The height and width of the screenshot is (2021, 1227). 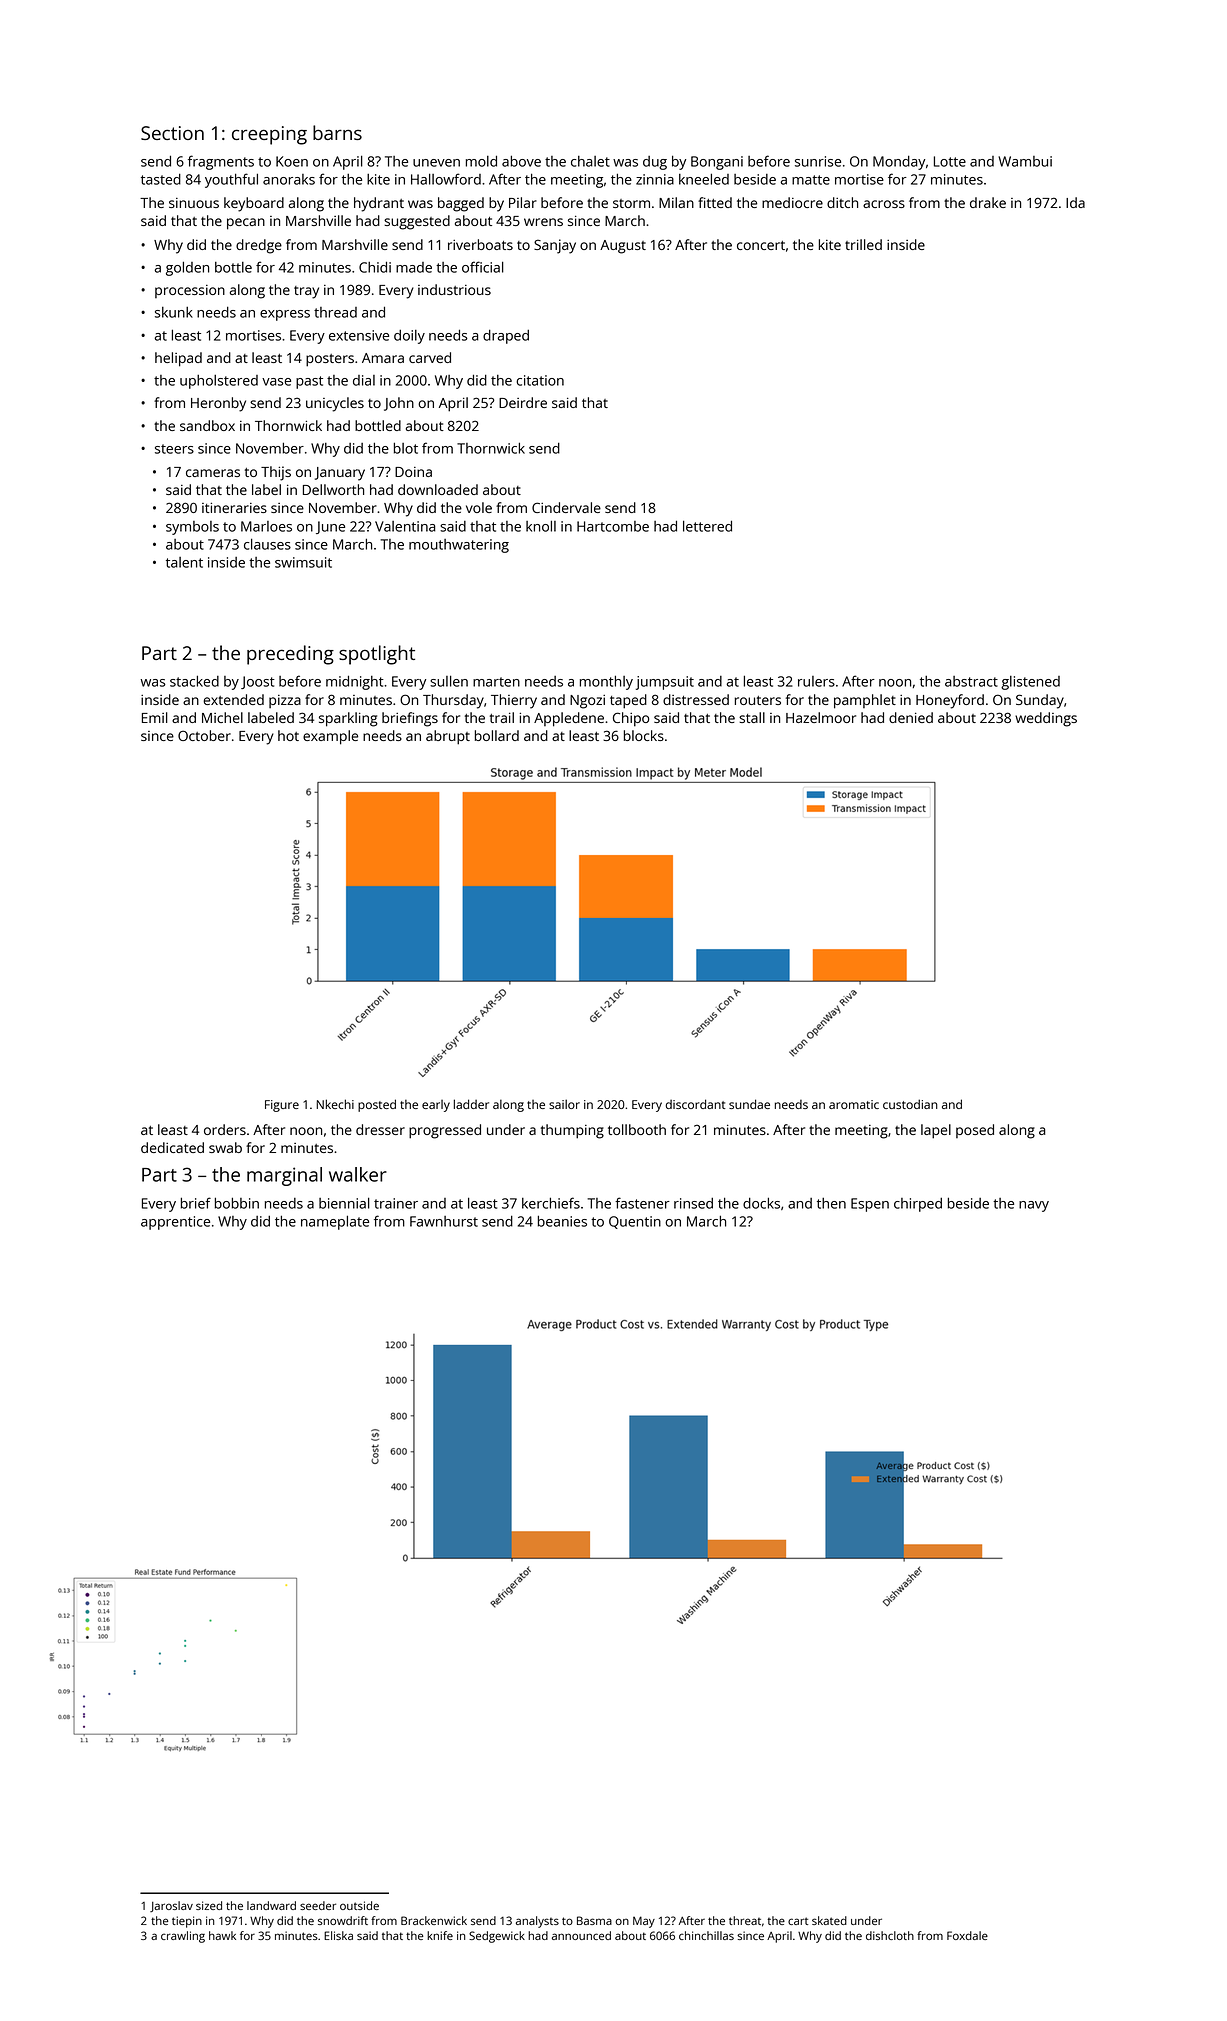 What do you see at coordinates (537, 1922) in the screenshot?
I see `analysts` at bounding box center [537, 1922].
